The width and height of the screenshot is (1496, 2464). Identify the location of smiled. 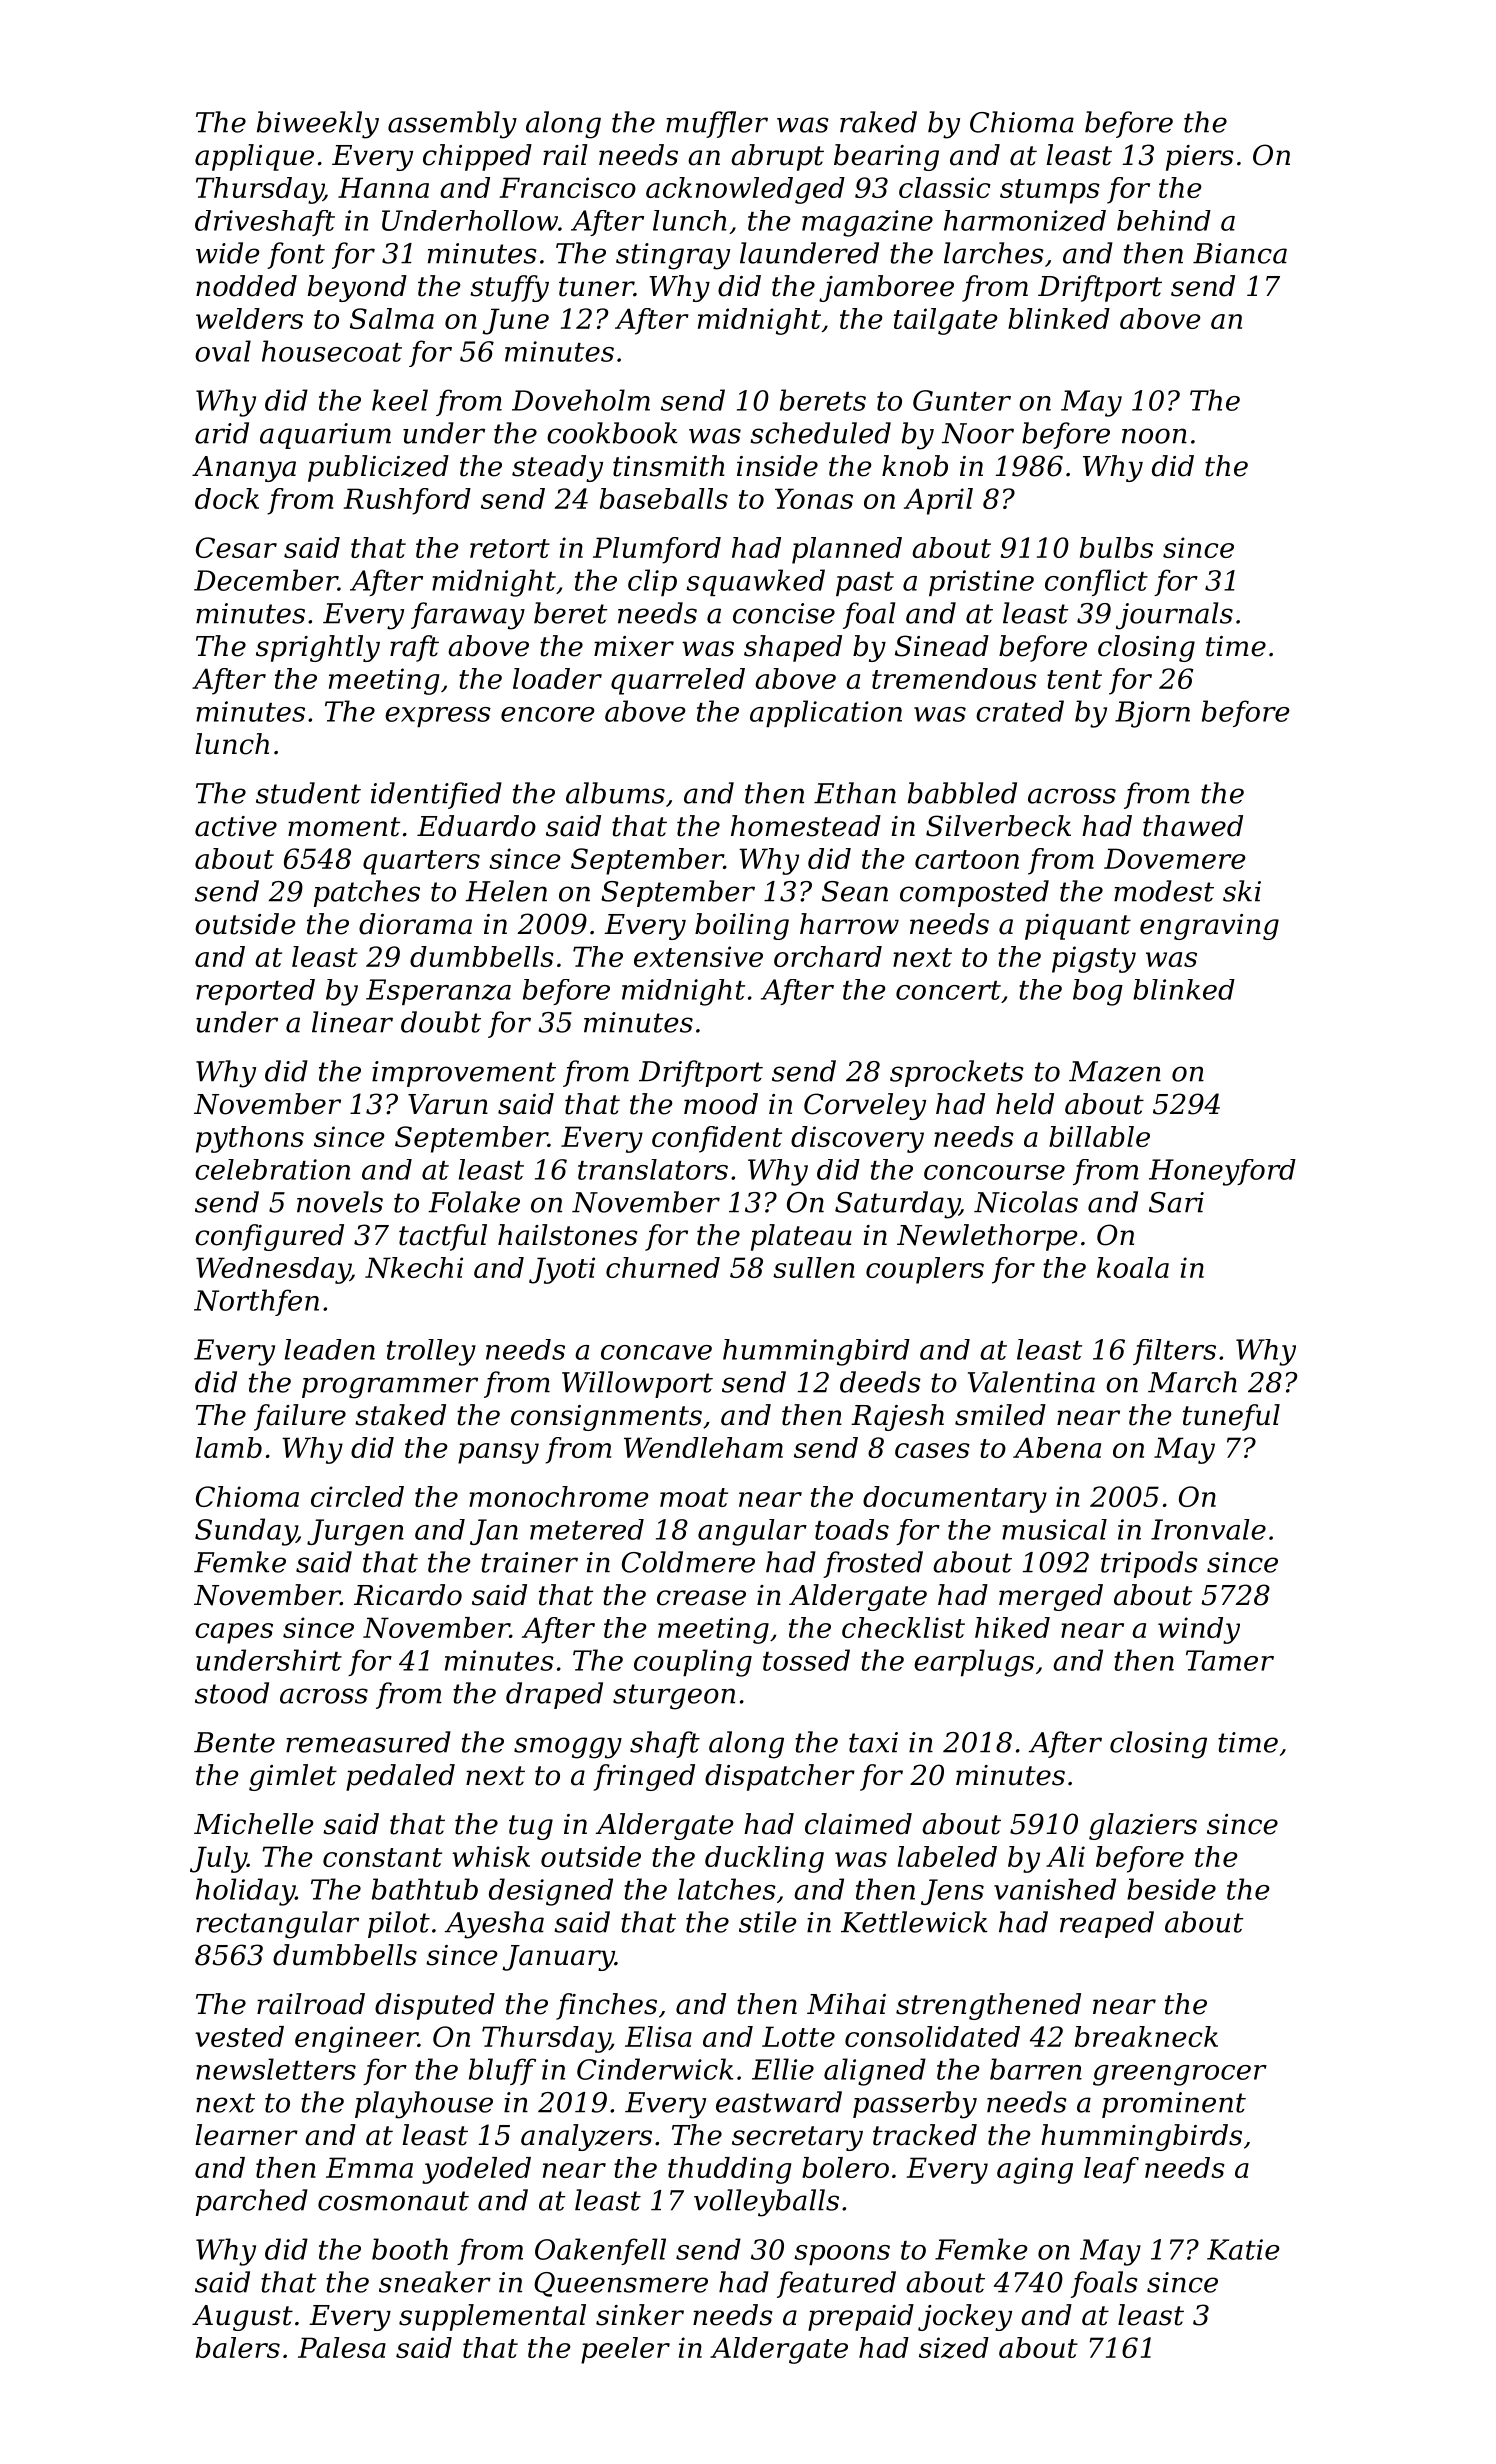
(1000, 1415).
